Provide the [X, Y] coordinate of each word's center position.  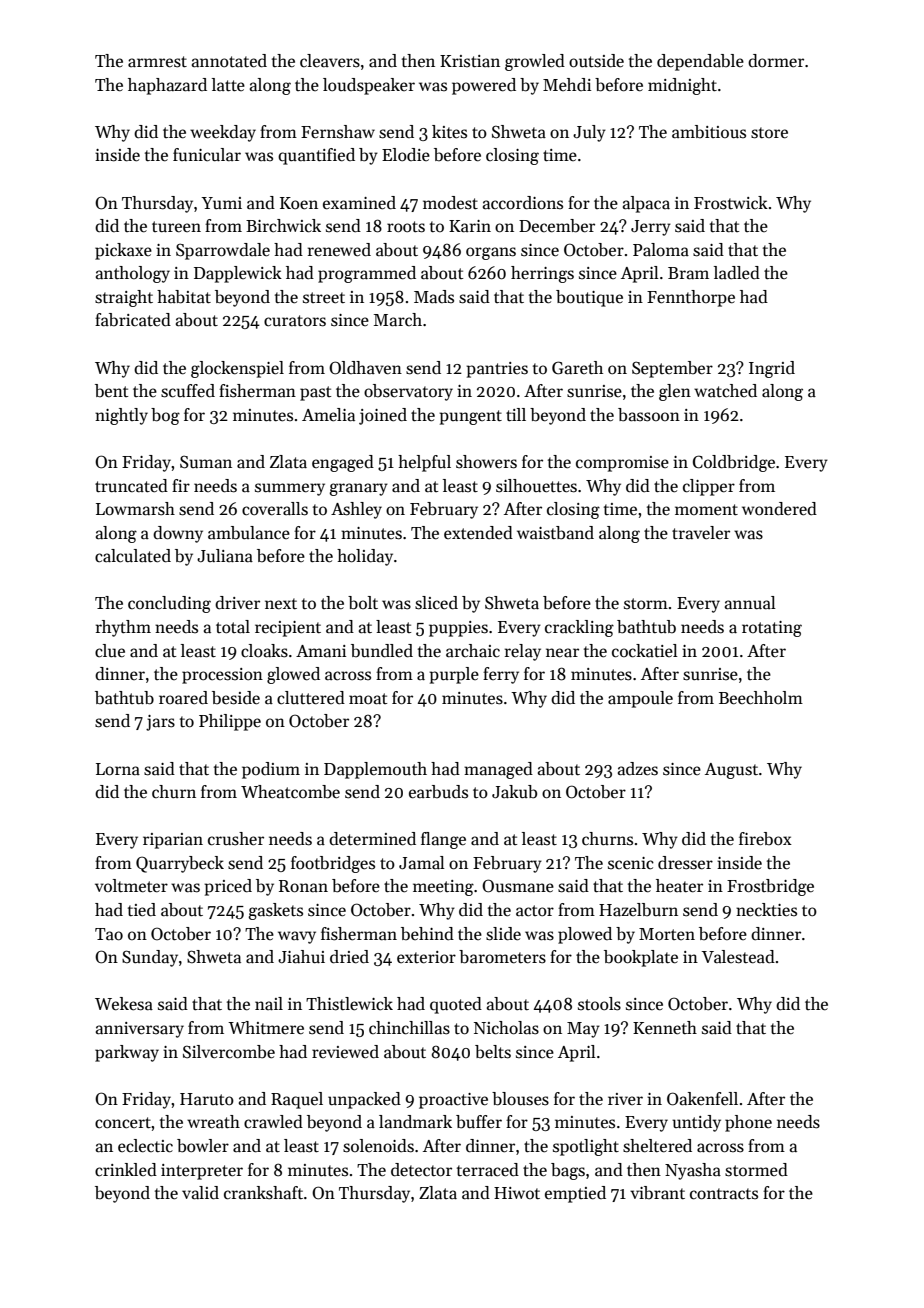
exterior [426, 957]
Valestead [738, 957]
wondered [779, 509]
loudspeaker [369, 86]
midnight [682, 86]
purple [454, 675]
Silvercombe [229, 1052]
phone [748, 1123]
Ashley [356, 510]
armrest [157, 62]
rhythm [123, 628]
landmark [415, 1122]
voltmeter [131, 886]
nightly [121, 416]
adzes [638, 769]
